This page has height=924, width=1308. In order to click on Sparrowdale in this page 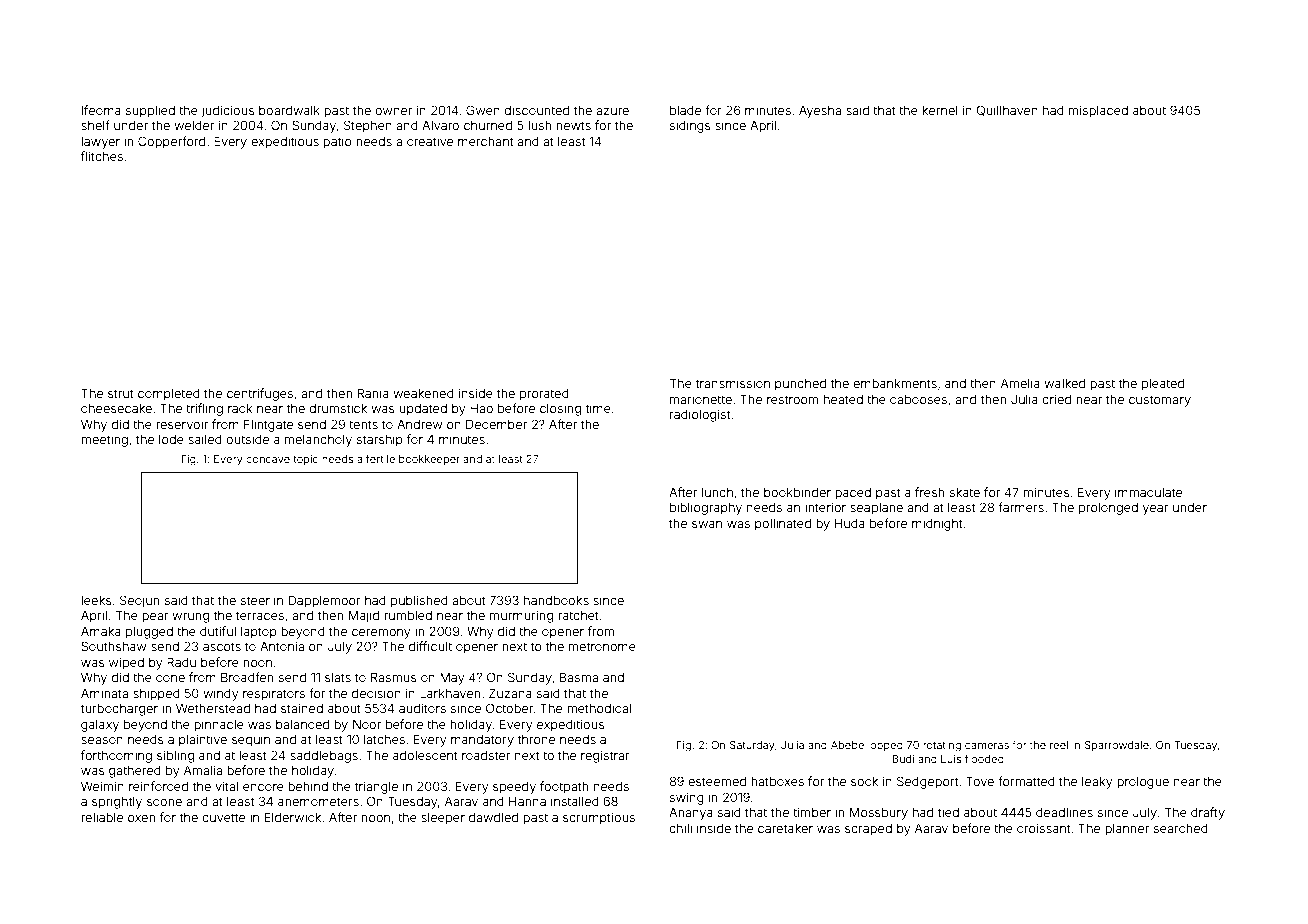, I will do `click(1116, 746)`.
